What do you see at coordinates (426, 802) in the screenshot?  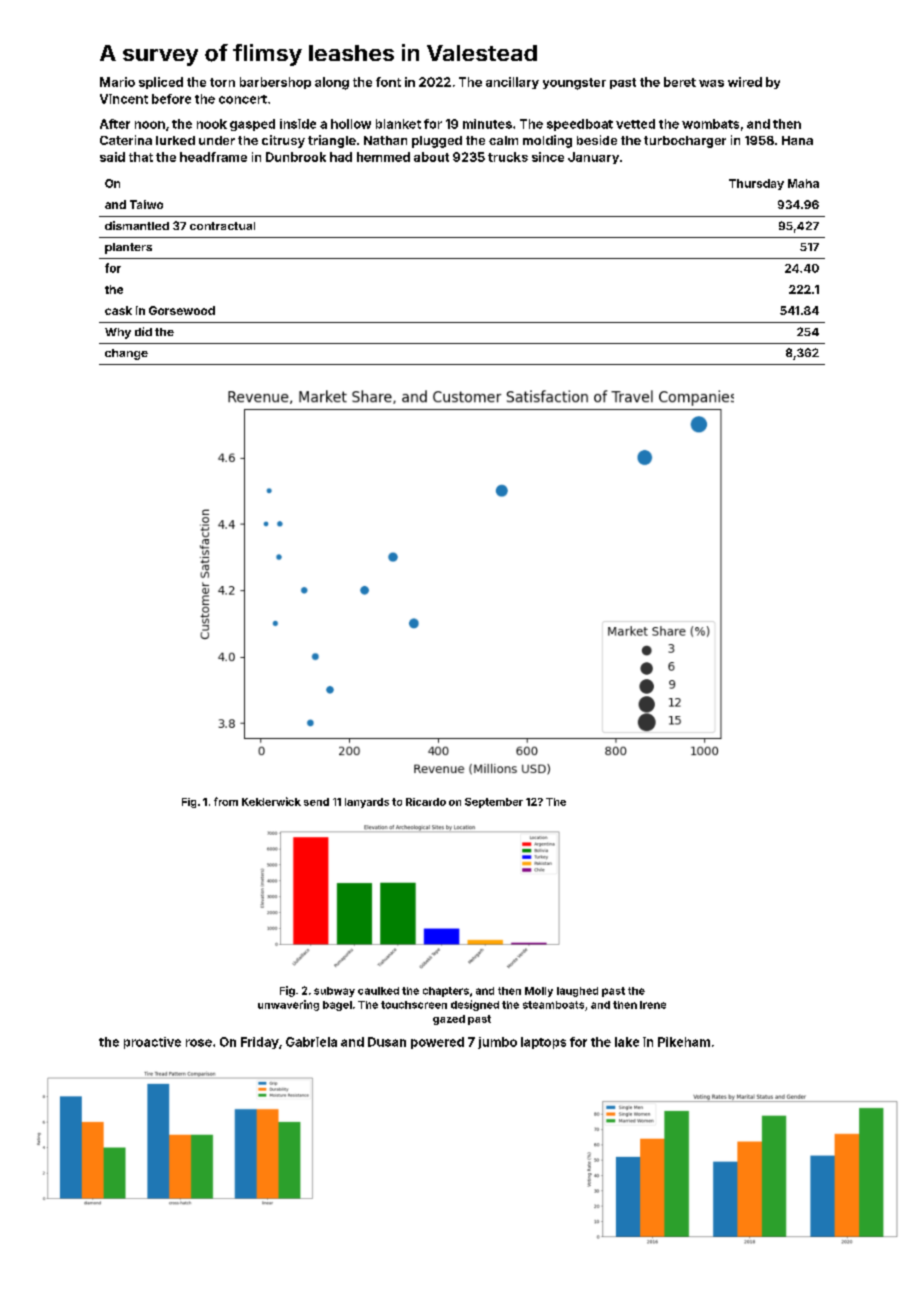 I see `Ricardo` at bounding box center [426, 802].
